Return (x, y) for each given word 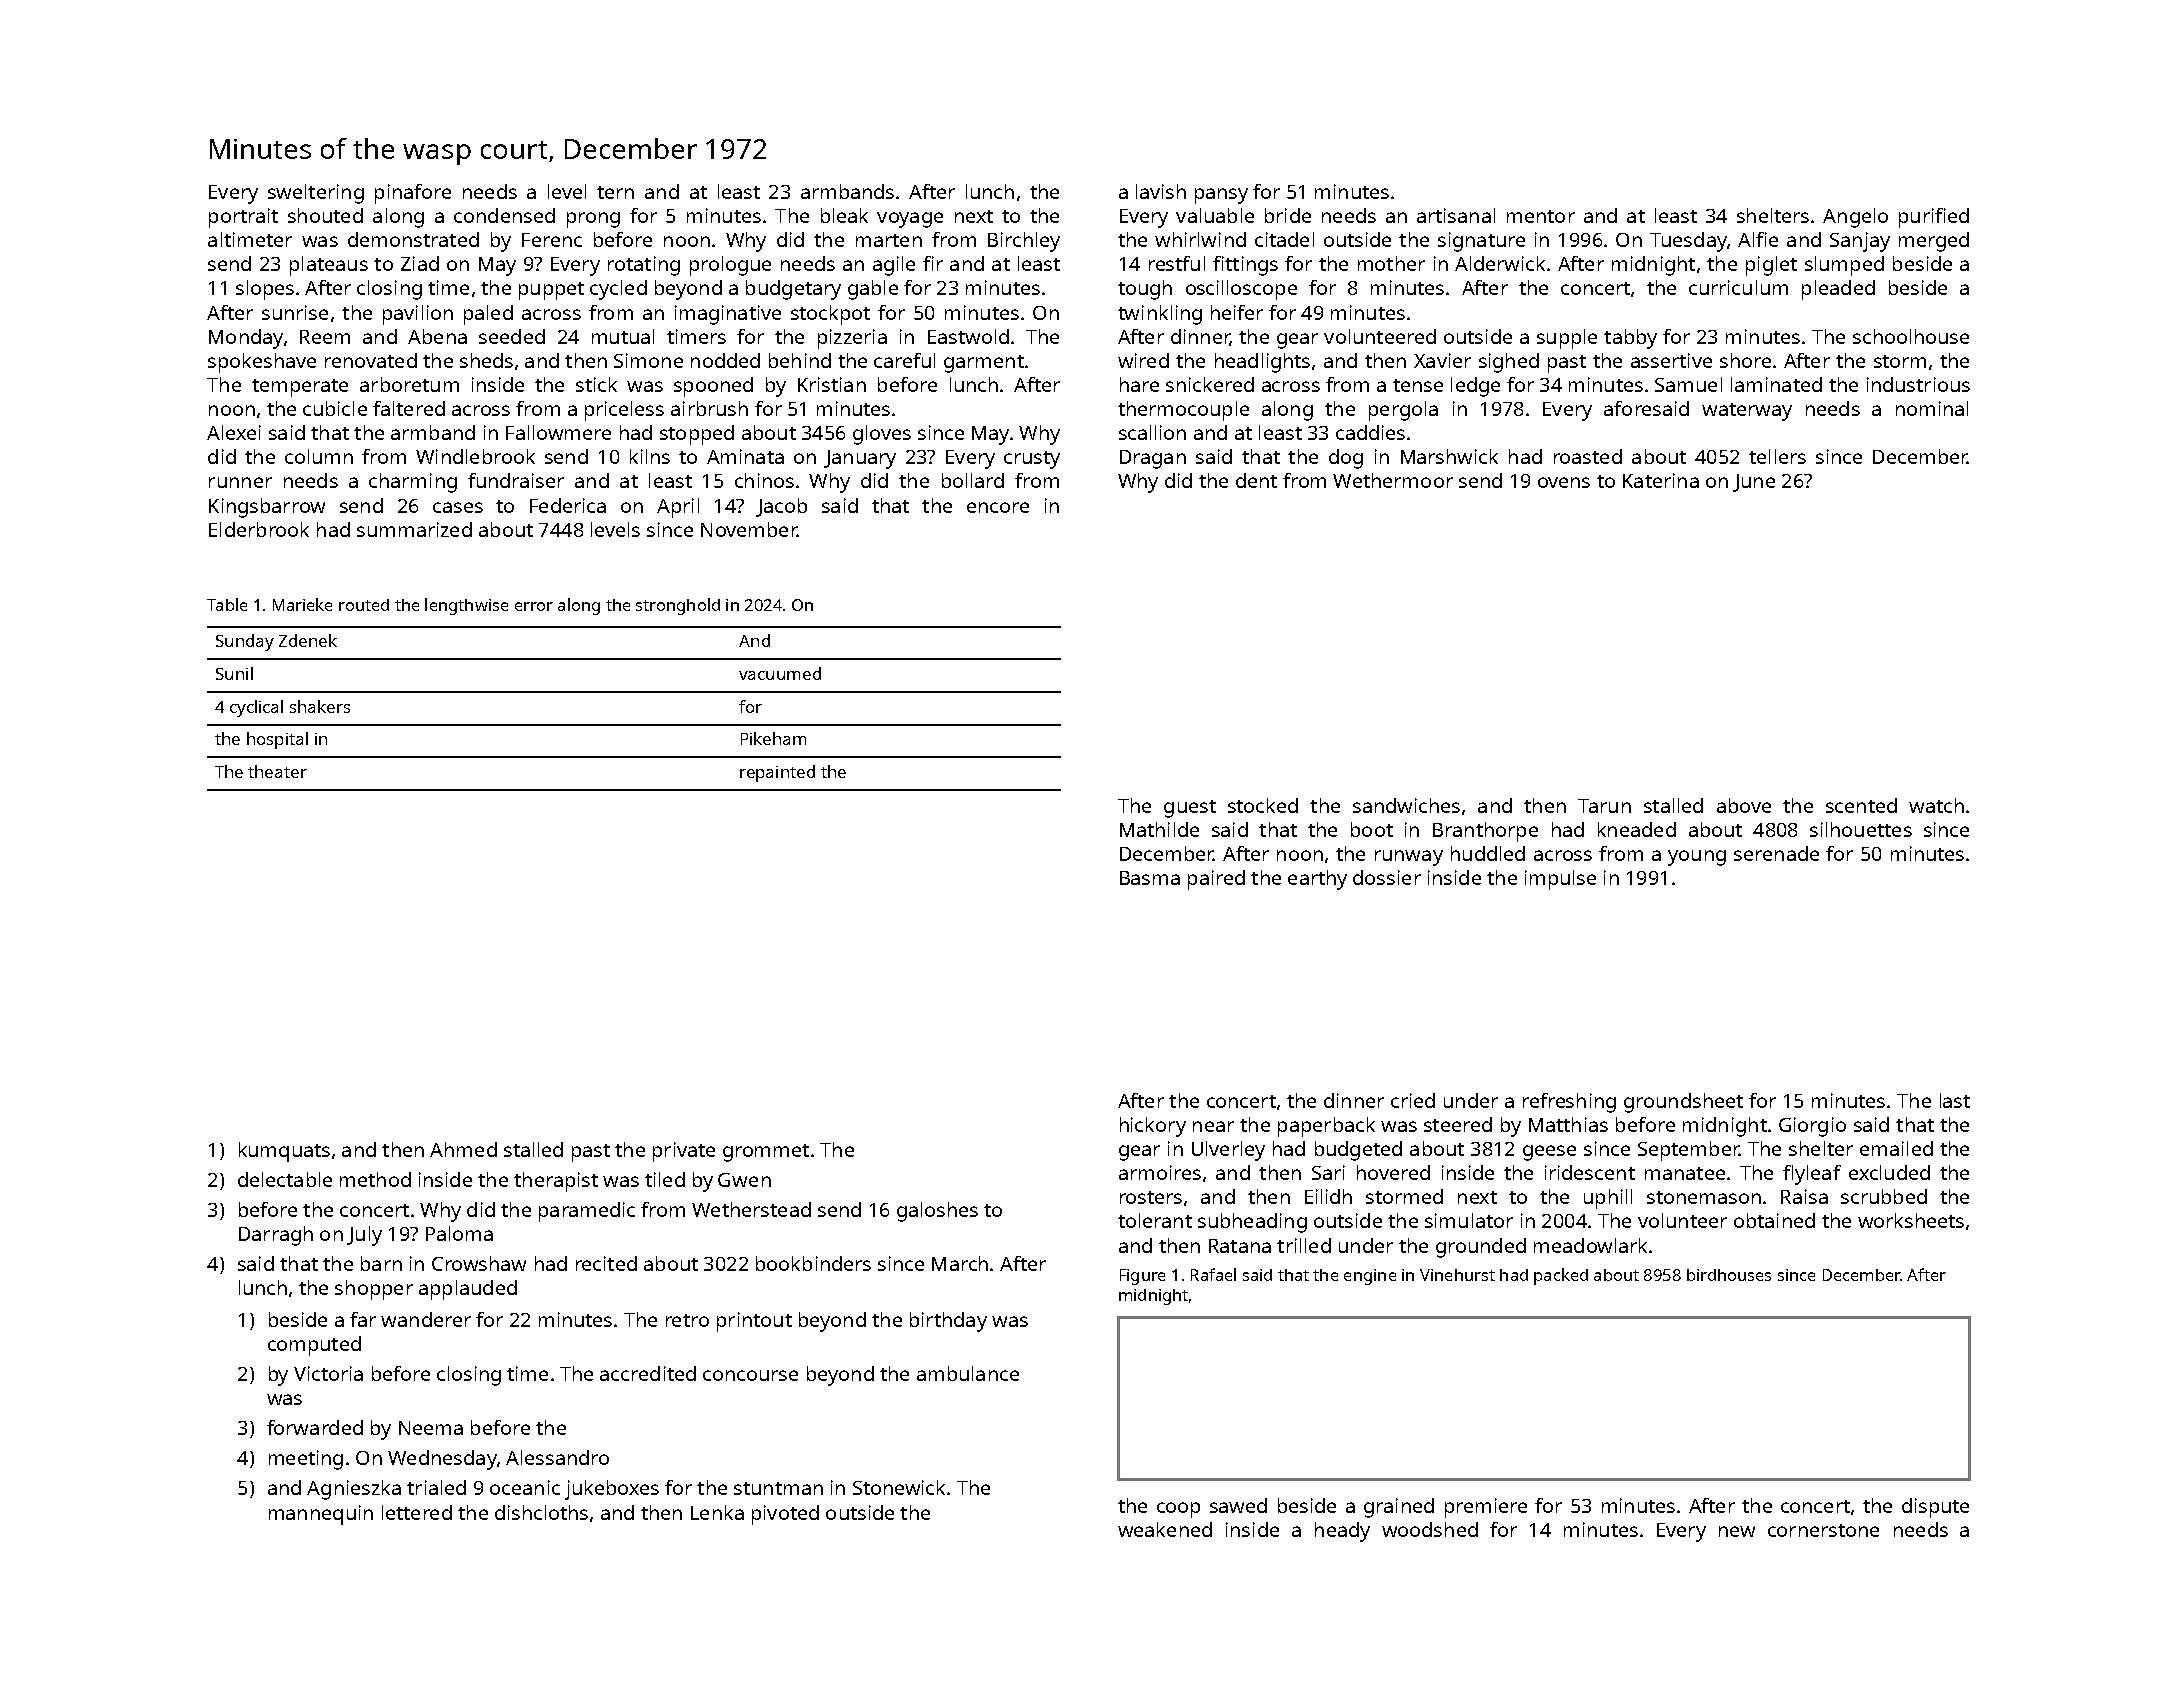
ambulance (968, 1373)
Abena (437, 336)
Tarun (1604, 806)
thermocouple (1183, 411)
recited (606, 1263)
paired (1216, 880)
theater (277, 771)
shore (1745, 360)
